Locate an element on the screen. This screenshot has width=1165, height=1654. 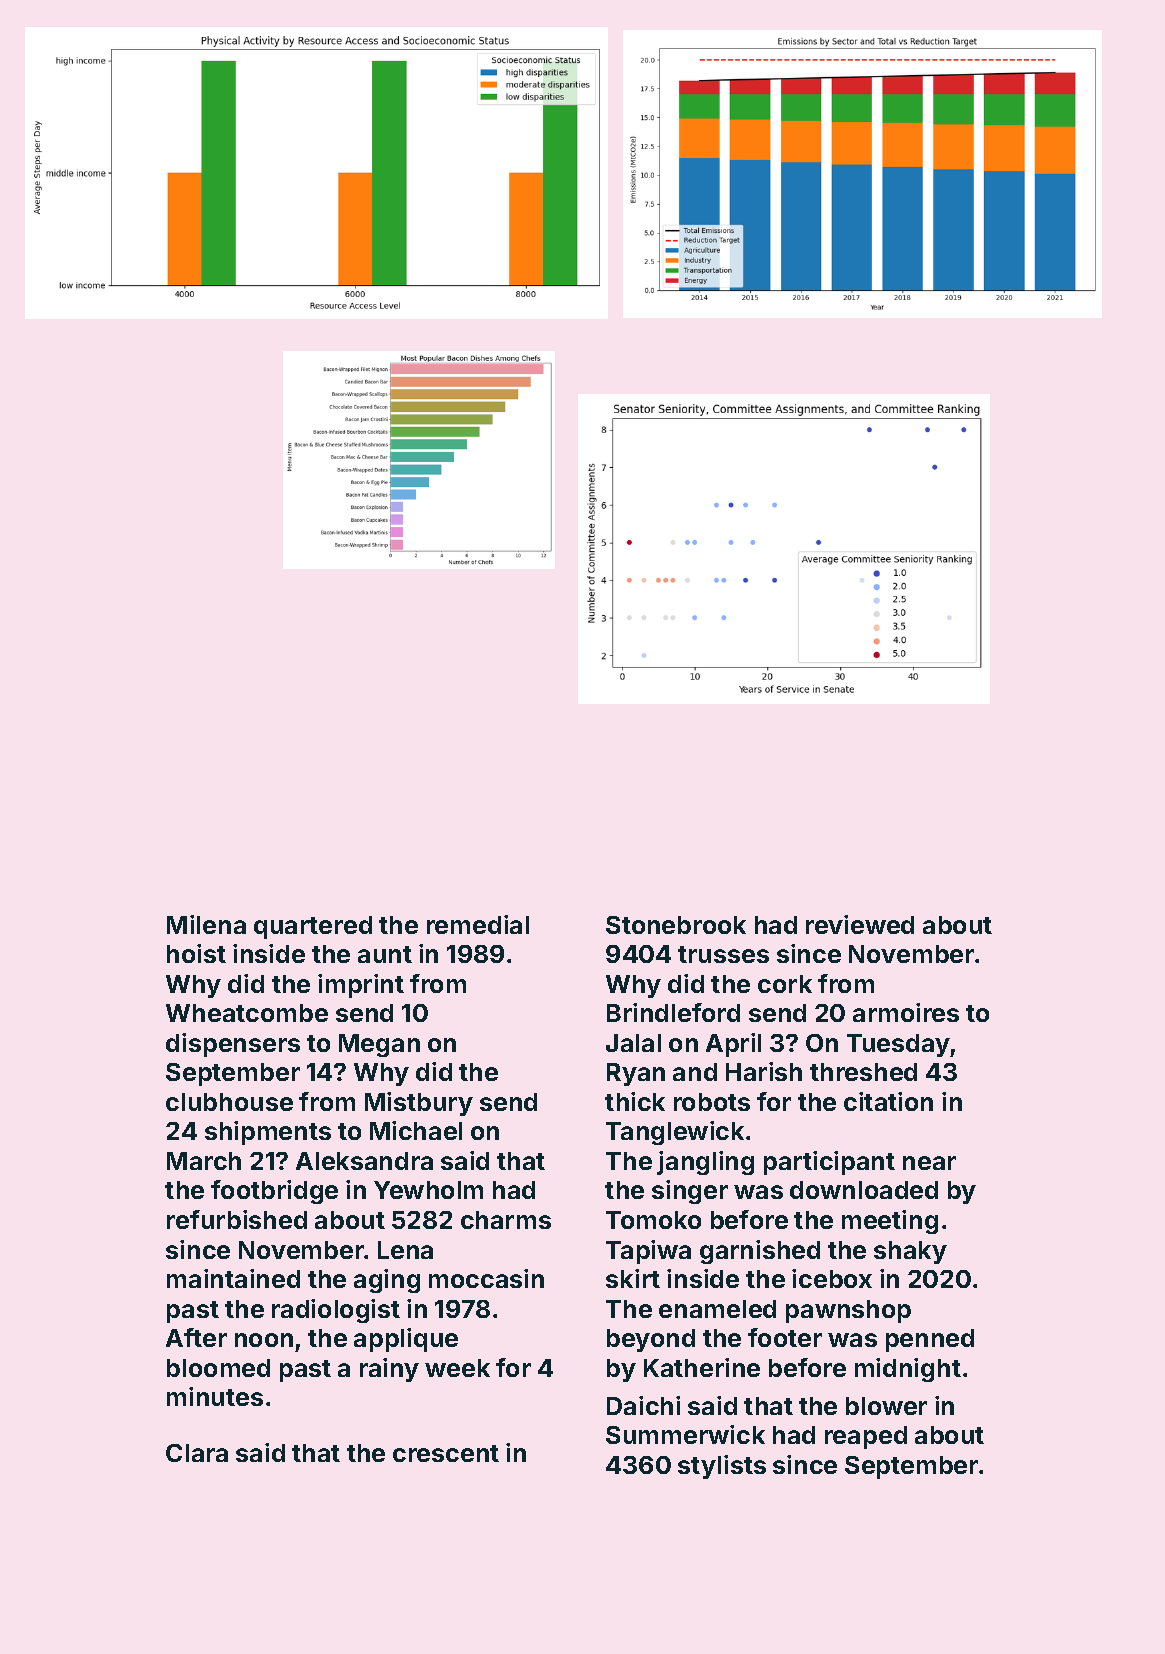
Brindleford is located at coordinates (673, 1012).
